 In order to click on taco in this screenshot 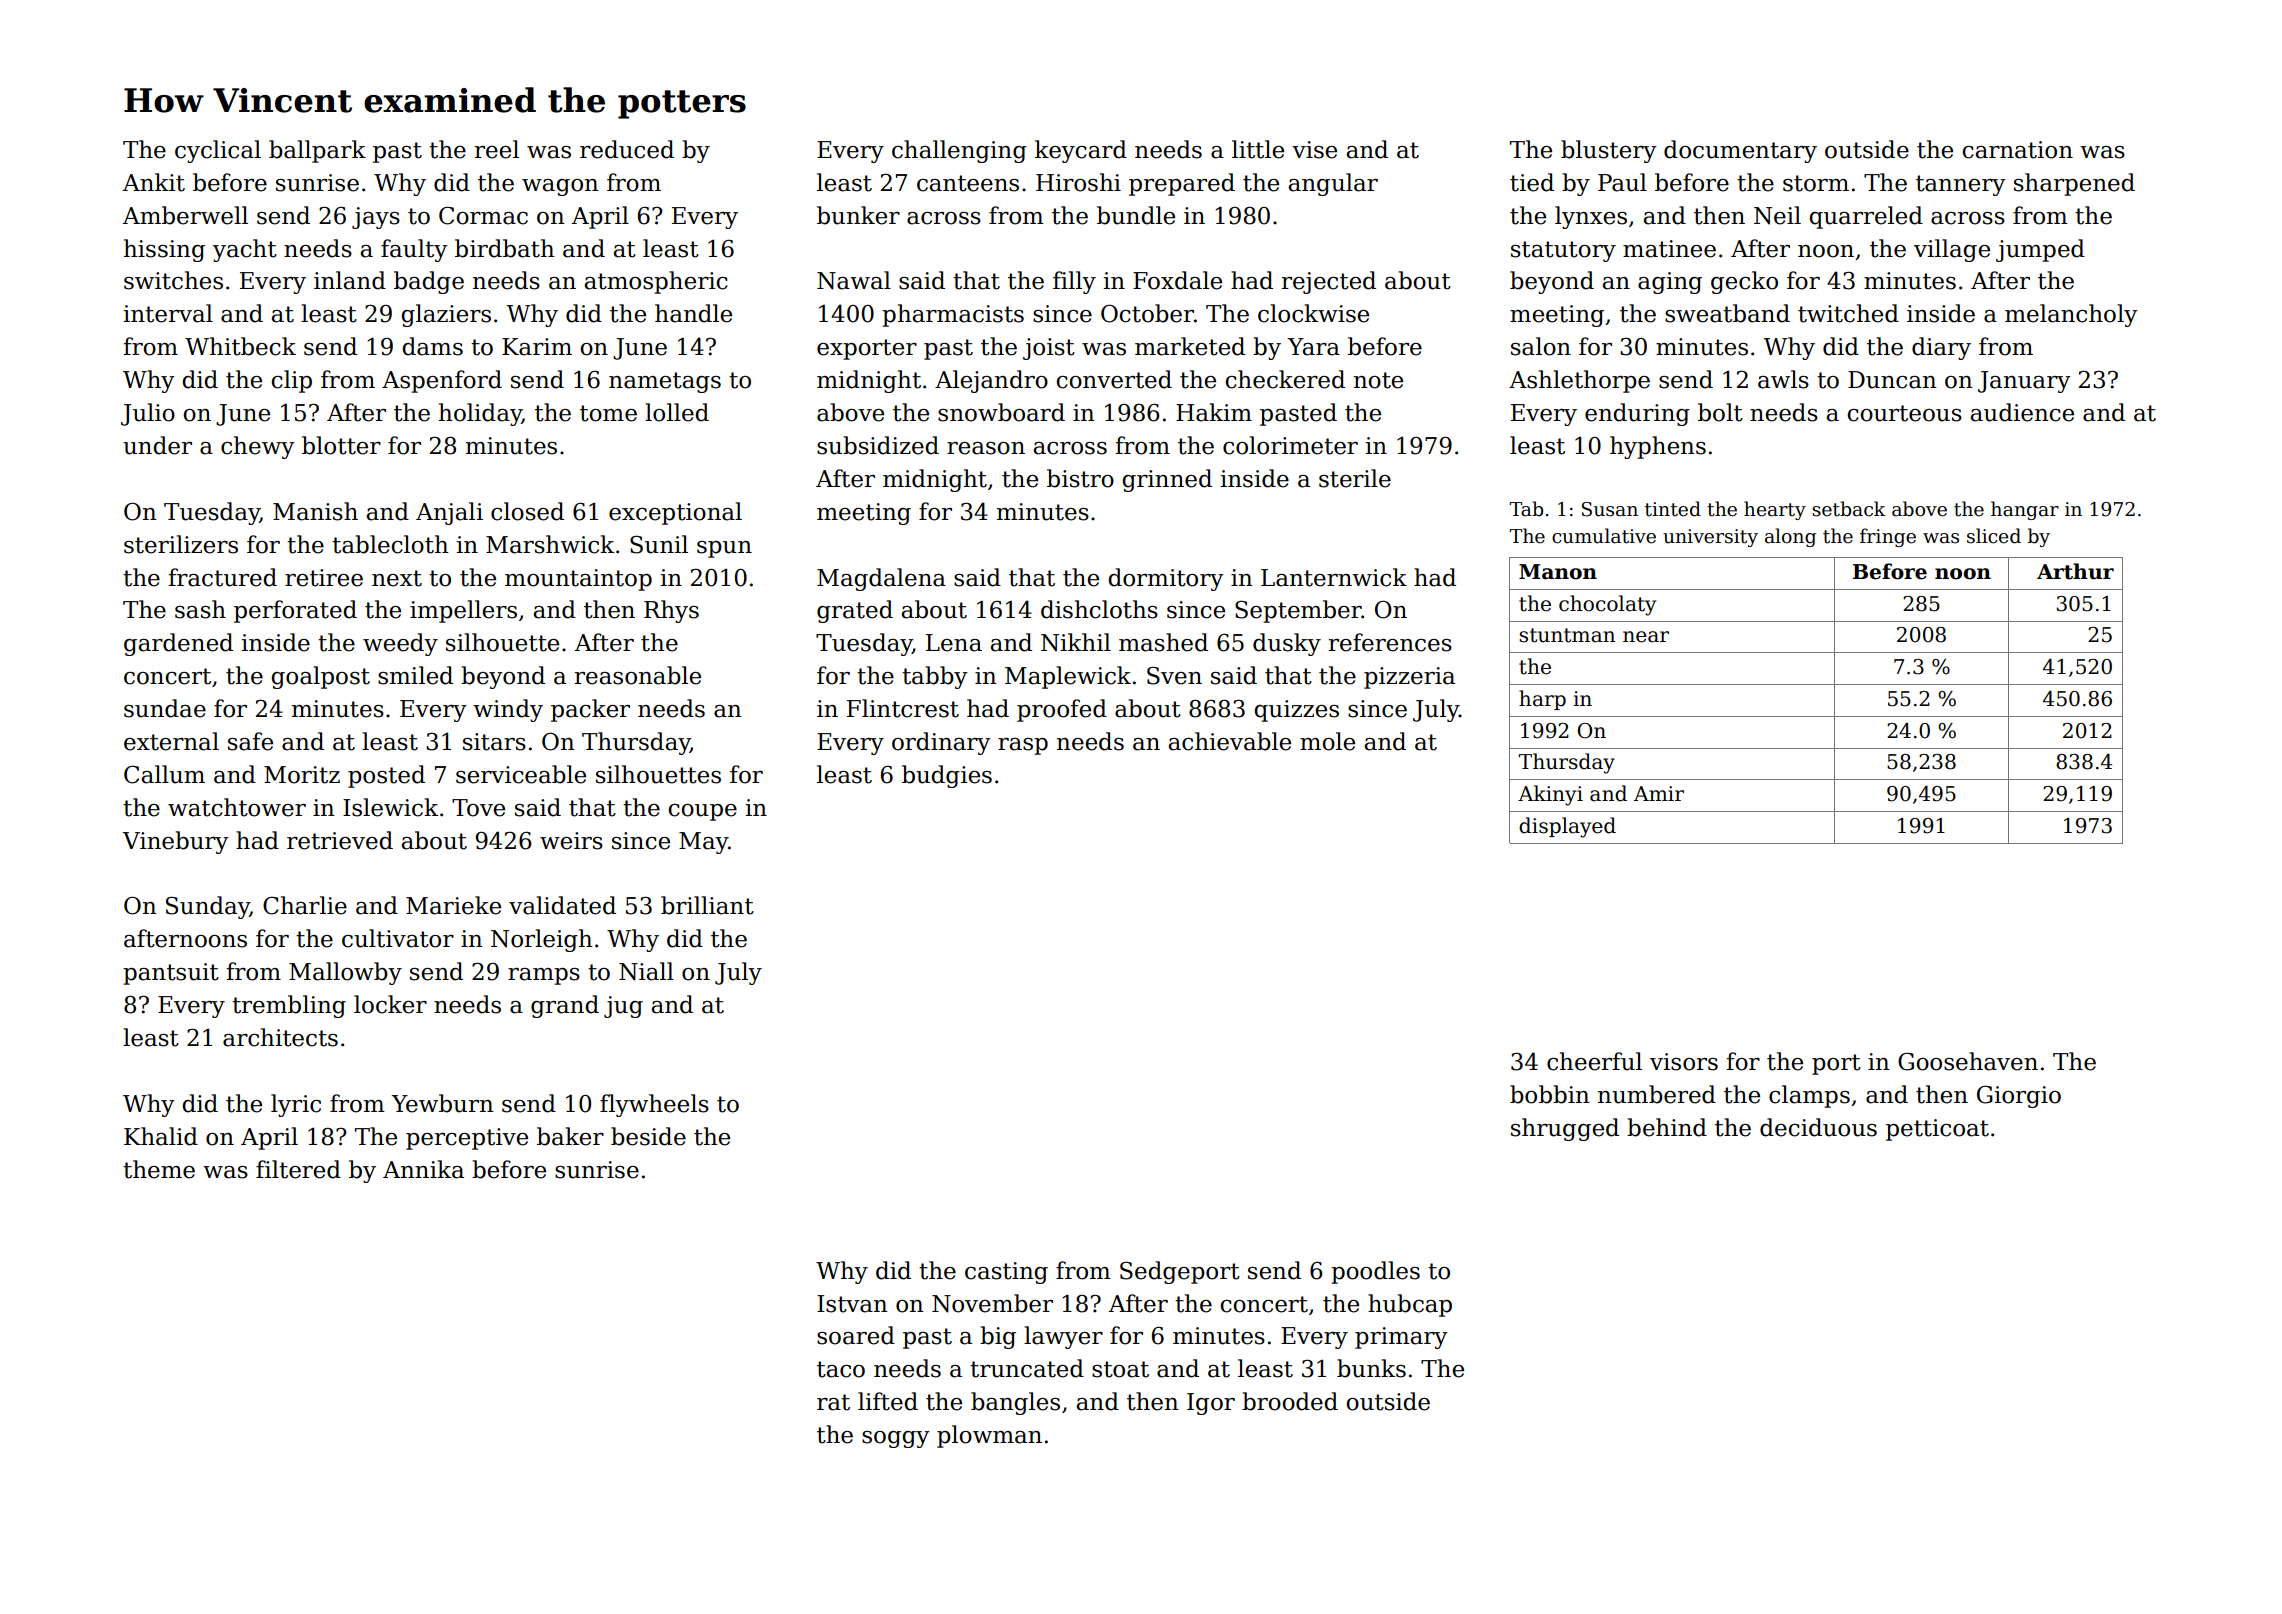, I will do `click(841, 1369)`.
